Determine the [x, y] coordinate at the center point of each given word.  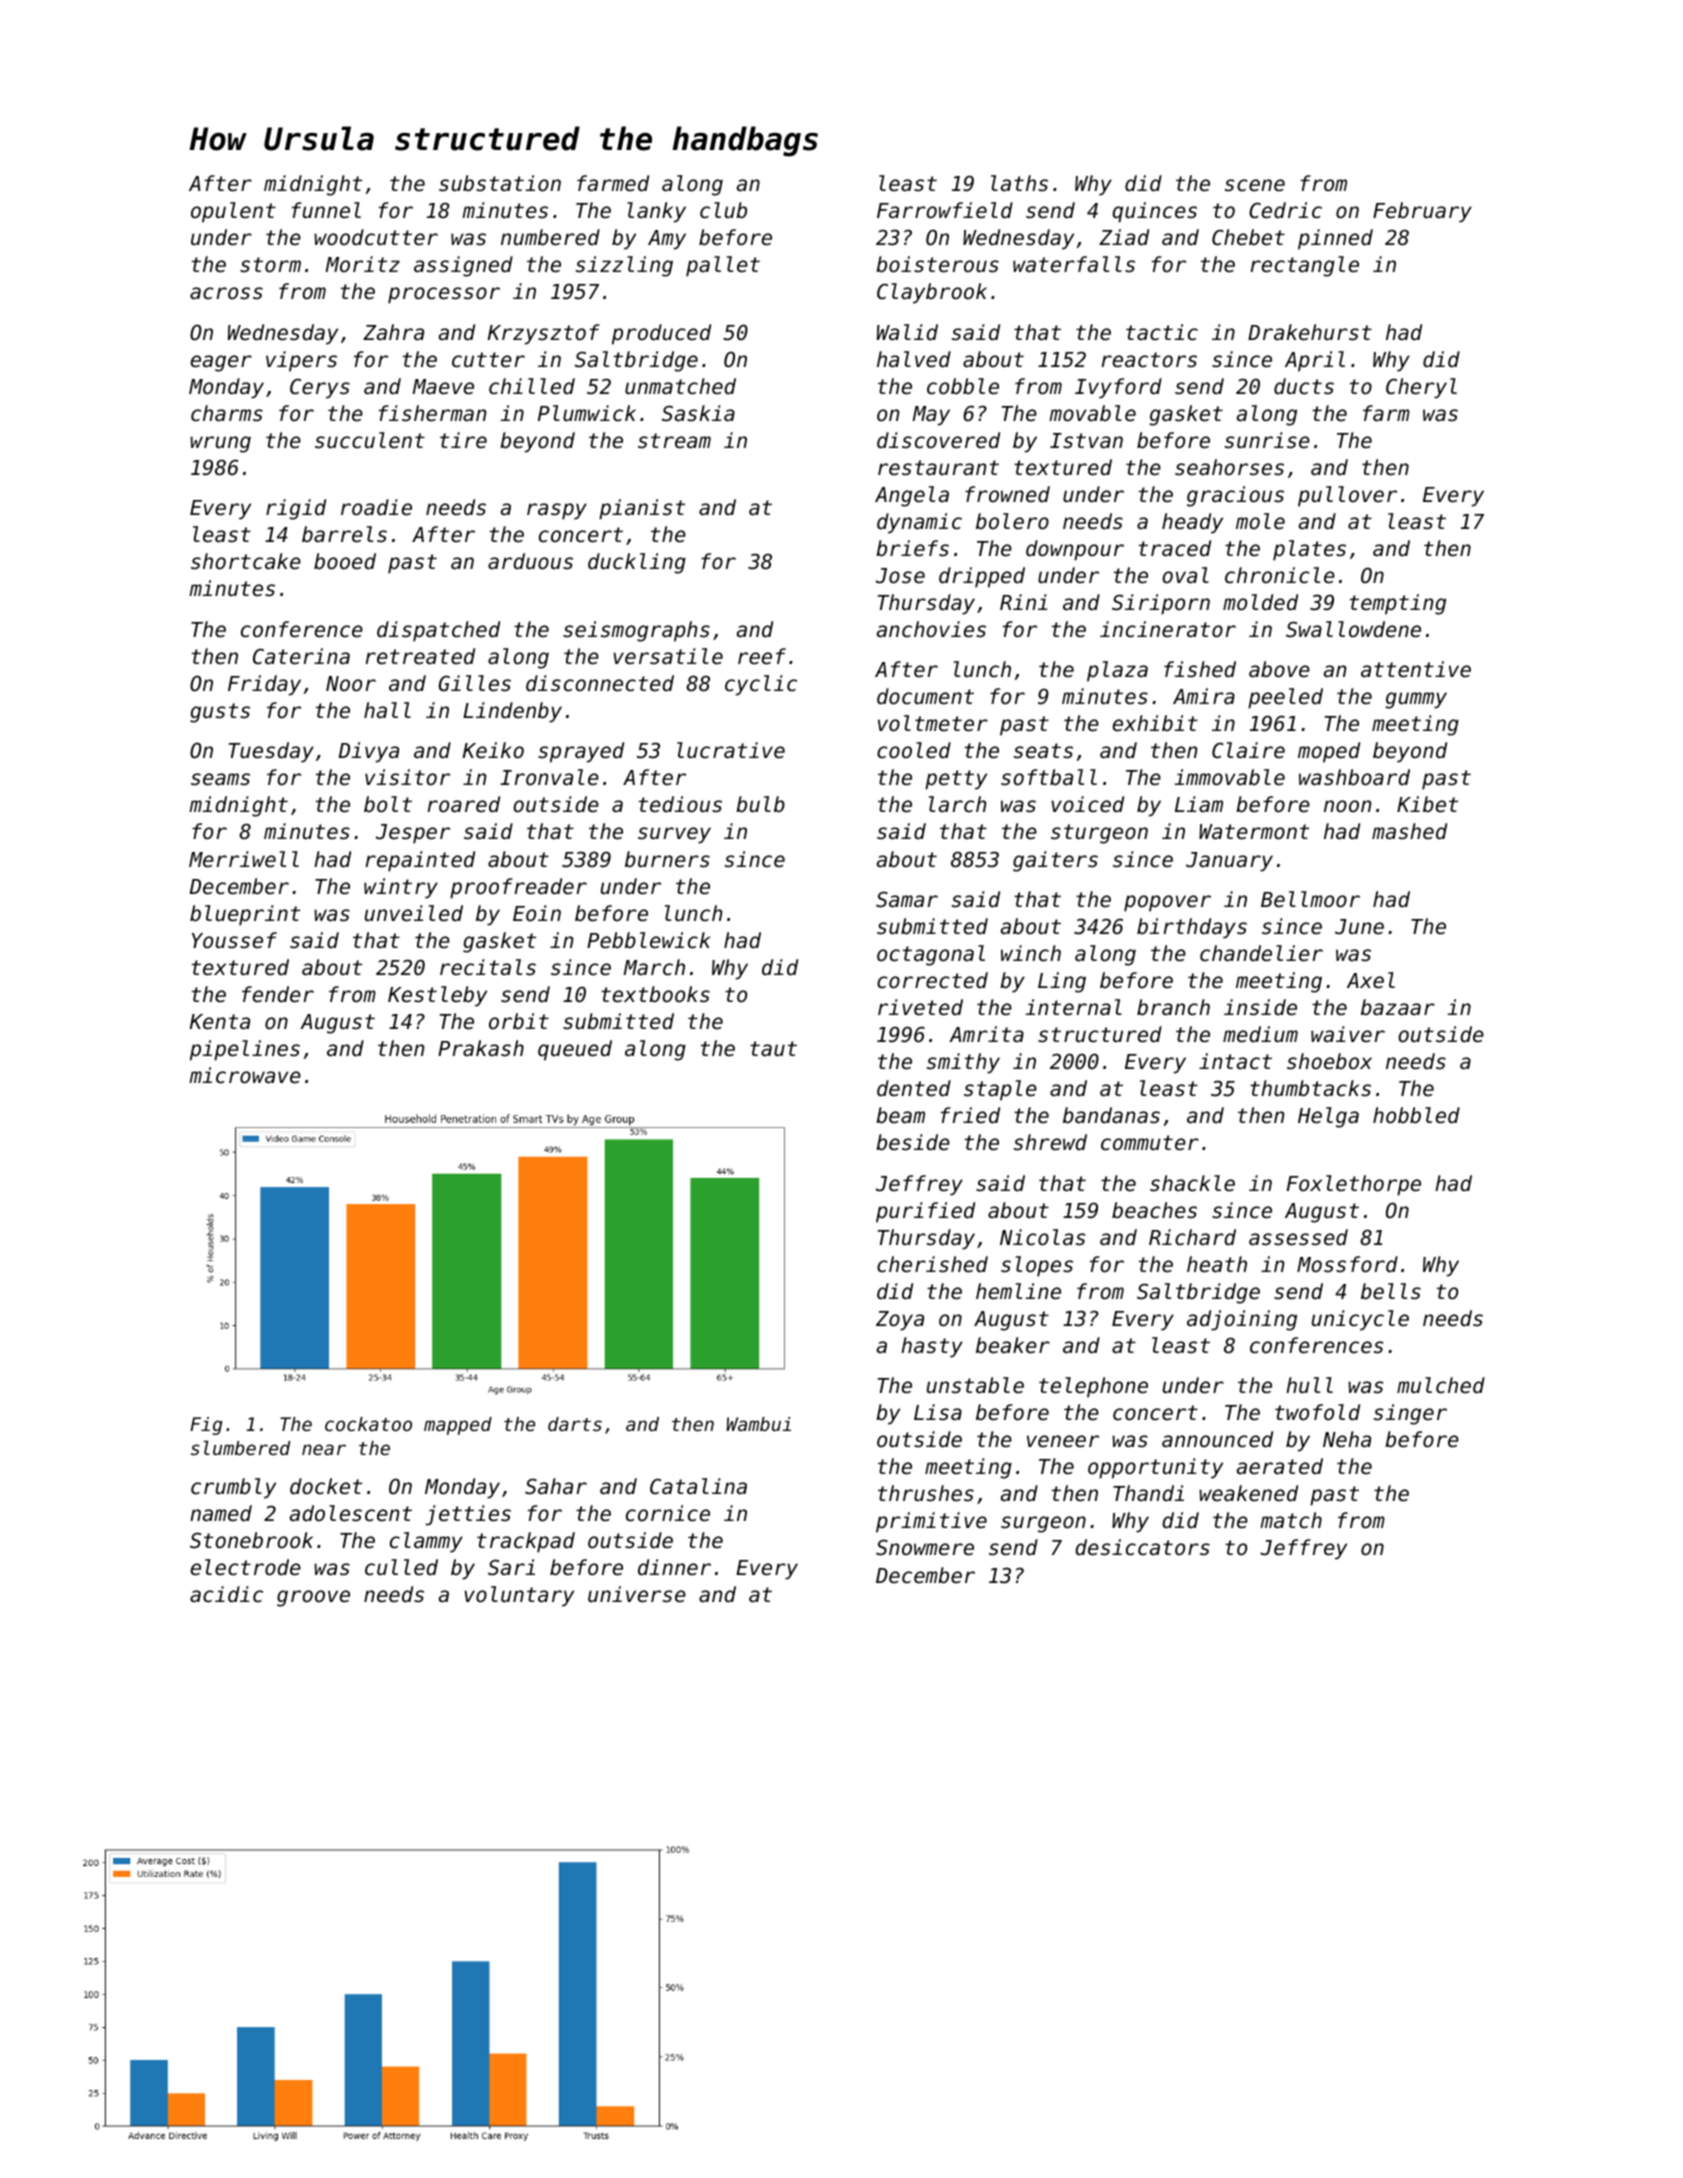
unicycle [1360, 1320]
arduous [530, 561]
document [925, 696]
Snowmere [925, 1547]
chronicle [1280, 575]
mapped [458, 1426]
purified [925, 1212]
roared [464, 804]
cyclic [761, 685]
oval [1185, 575]
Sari [511, 1567]
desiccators [1142, 1547]
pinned [1335, 239]
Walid [907, 332]
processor [444, 295]
